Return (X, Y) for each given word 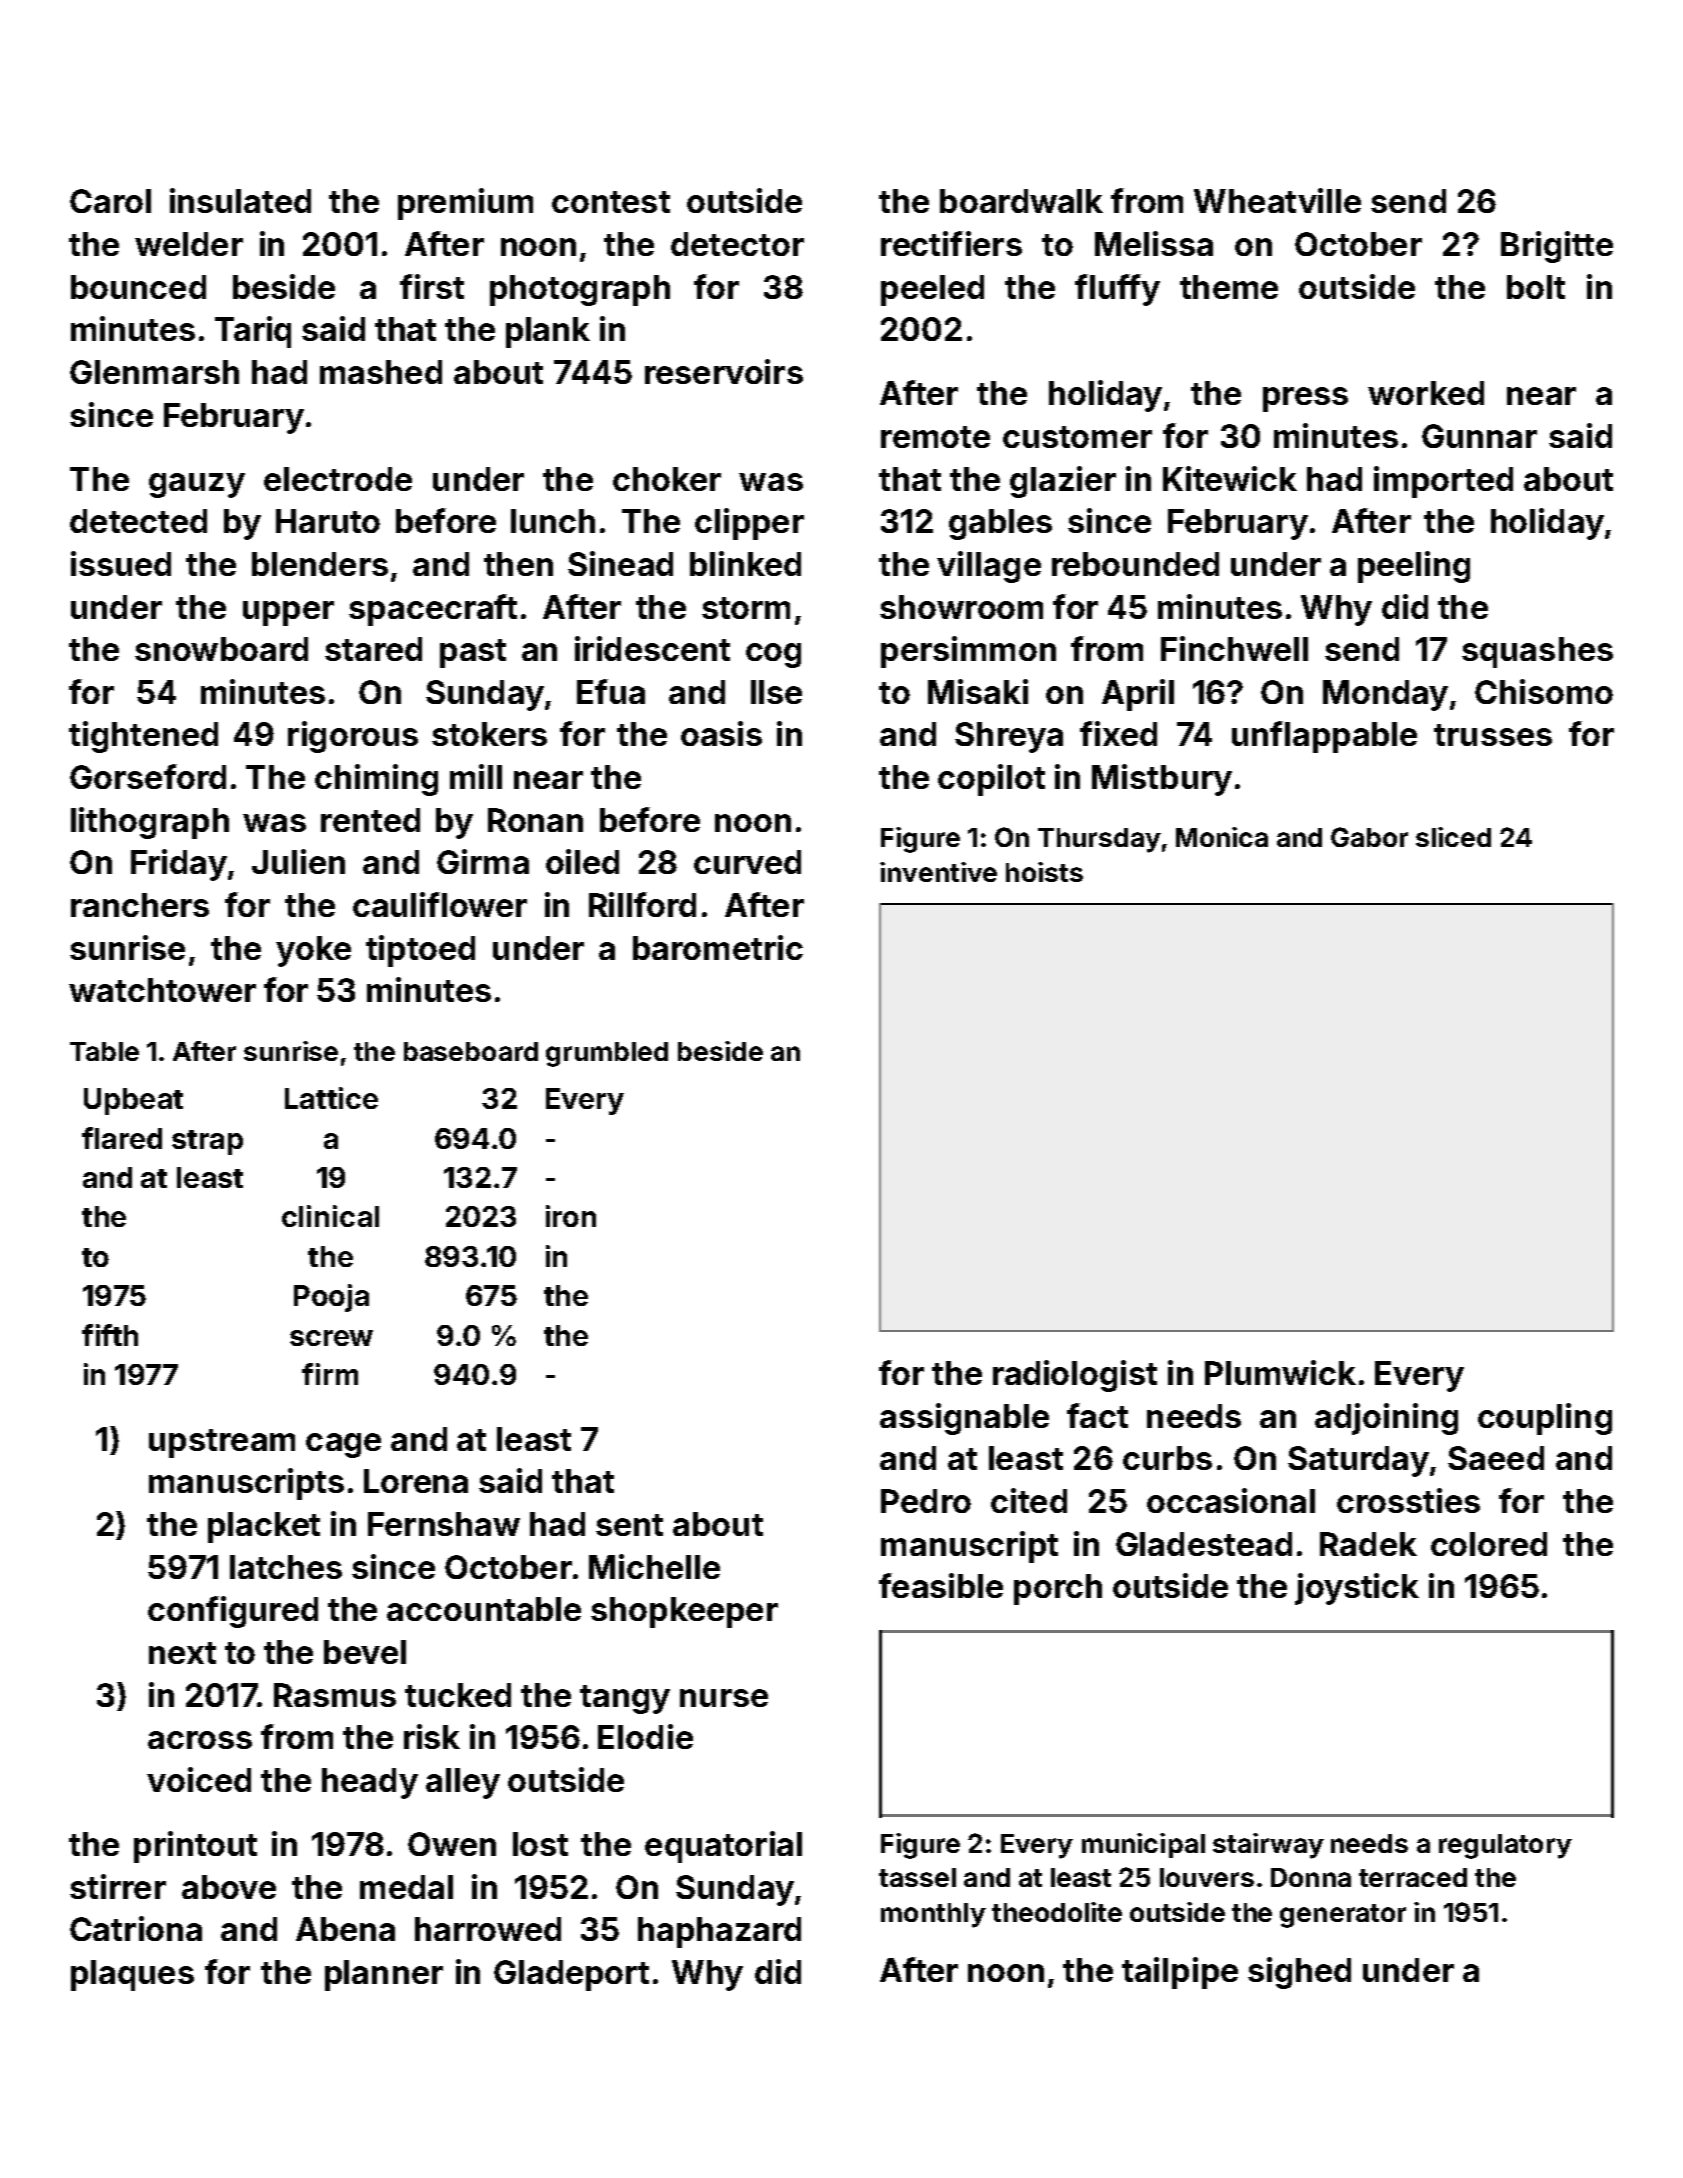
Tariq (253, 332)
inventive (938, 872)
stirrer (118, 1886)
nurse (724, 1698)
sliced (1453, 837)
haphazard (719, 1932)
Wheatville (1277, 200)
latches (286, 1567)
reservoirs (724, 371)
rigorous (353, 737)
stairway (1268, 1846)
